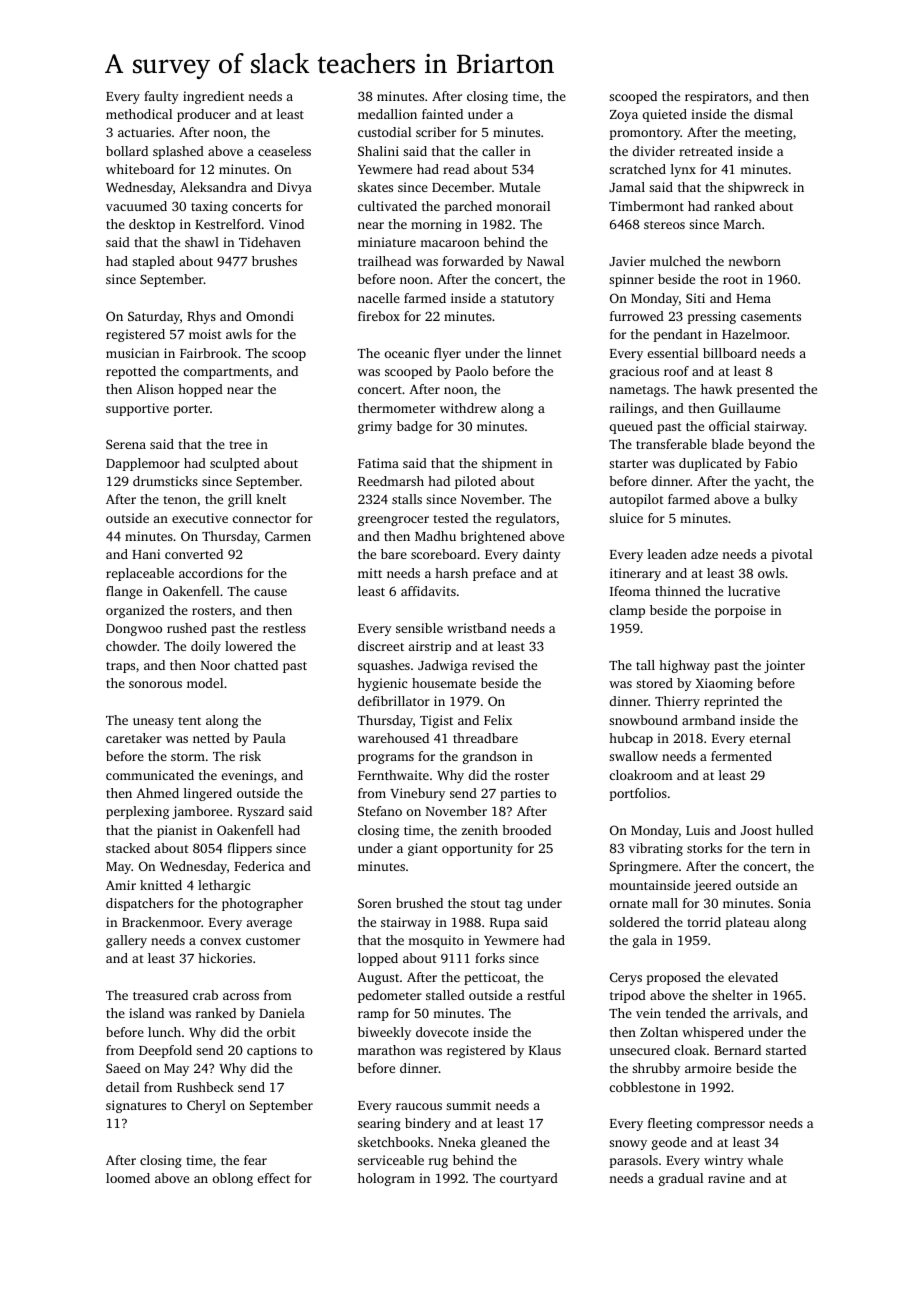 This screenshot has height=1308, width=924. Describe the element at coordinates (120, 667) in the screenshot. I see `traps` at that location.
